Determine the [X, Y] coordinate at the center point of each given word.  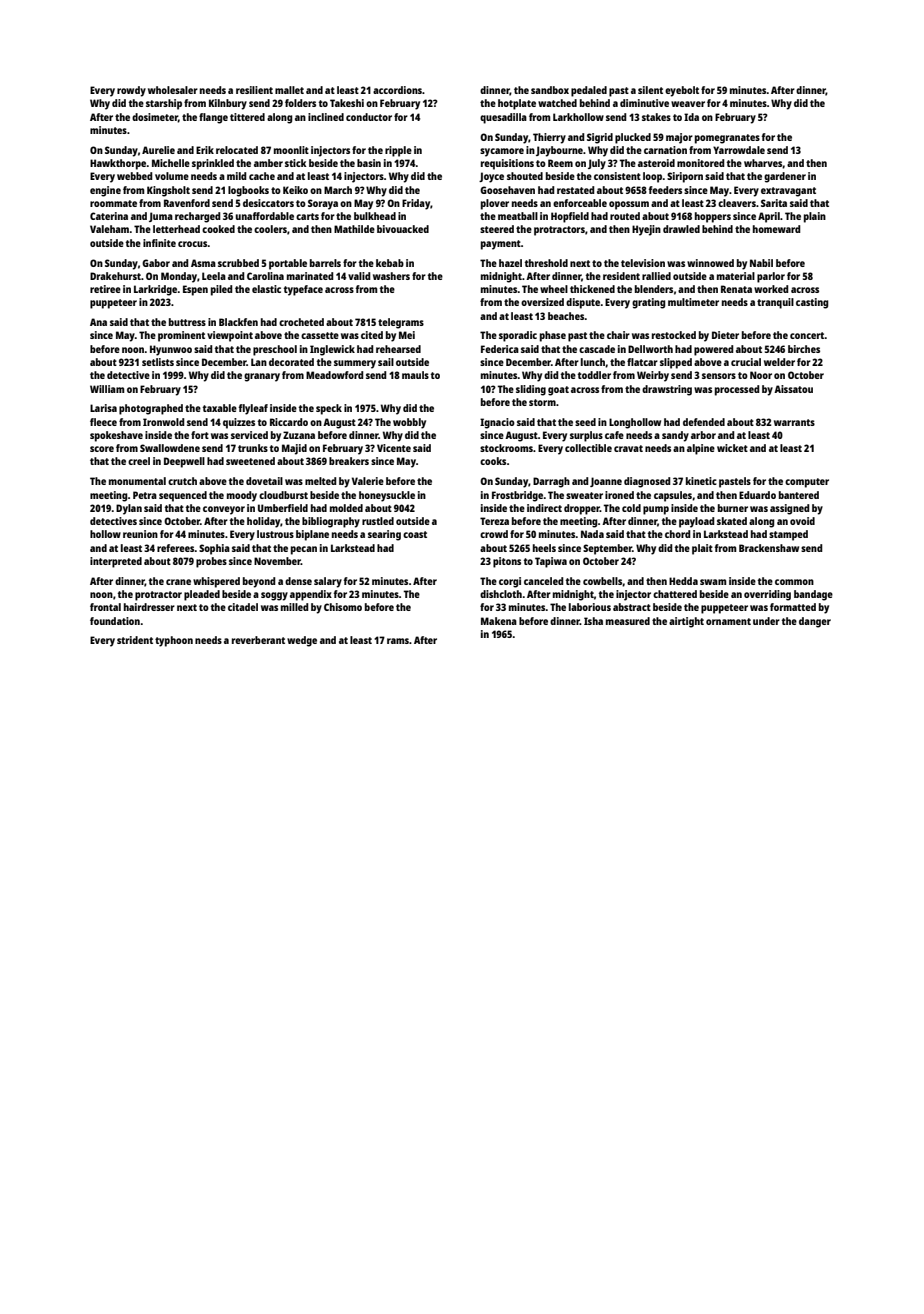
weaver [688, 104]
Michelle [171, 163]
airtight [686, 622]
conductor [369, 117]
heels [544, 548]
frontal [105, 607]
